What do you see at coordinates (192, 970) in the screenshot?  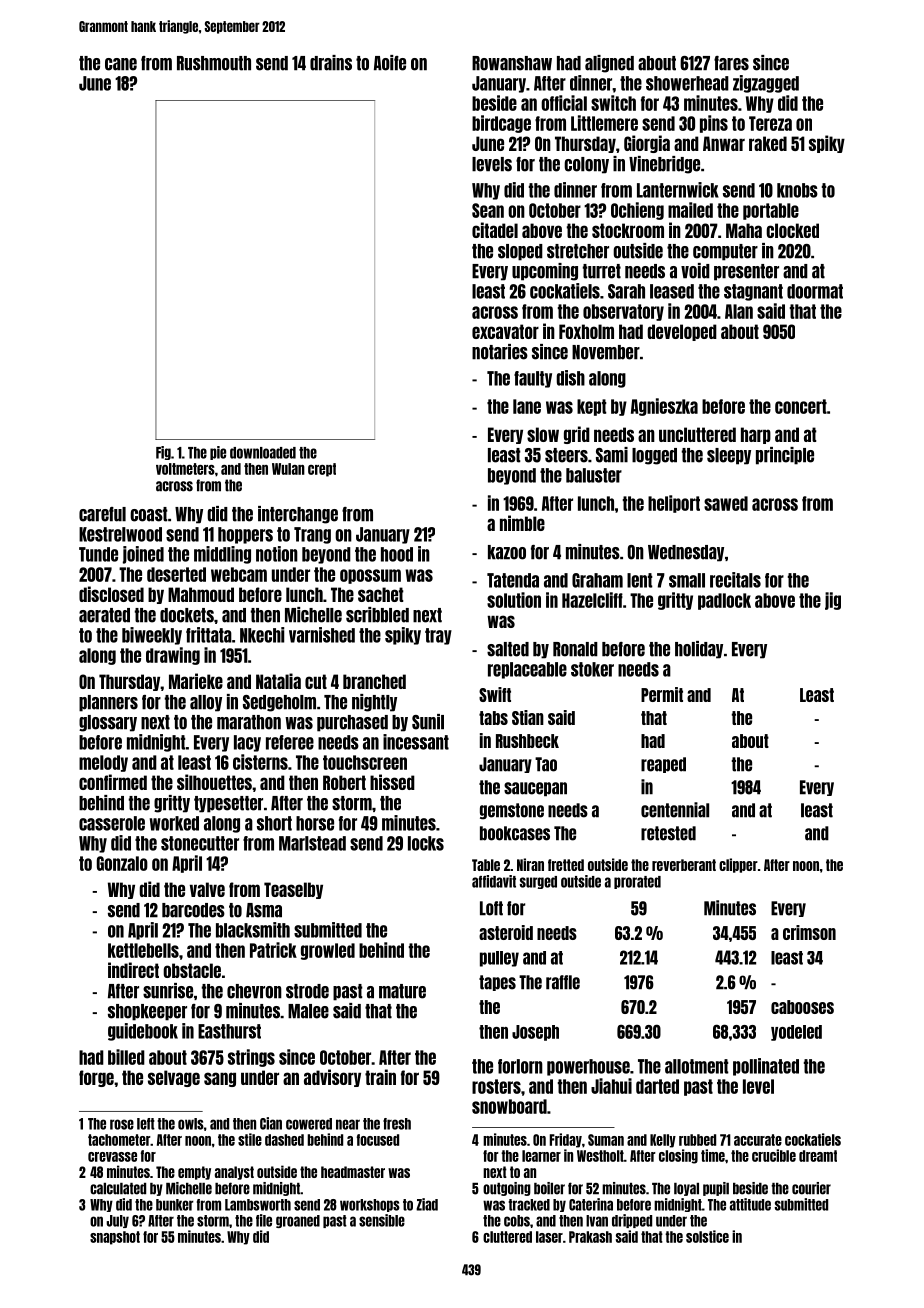 I see `obstacle` at bounding box center [192, 970].
